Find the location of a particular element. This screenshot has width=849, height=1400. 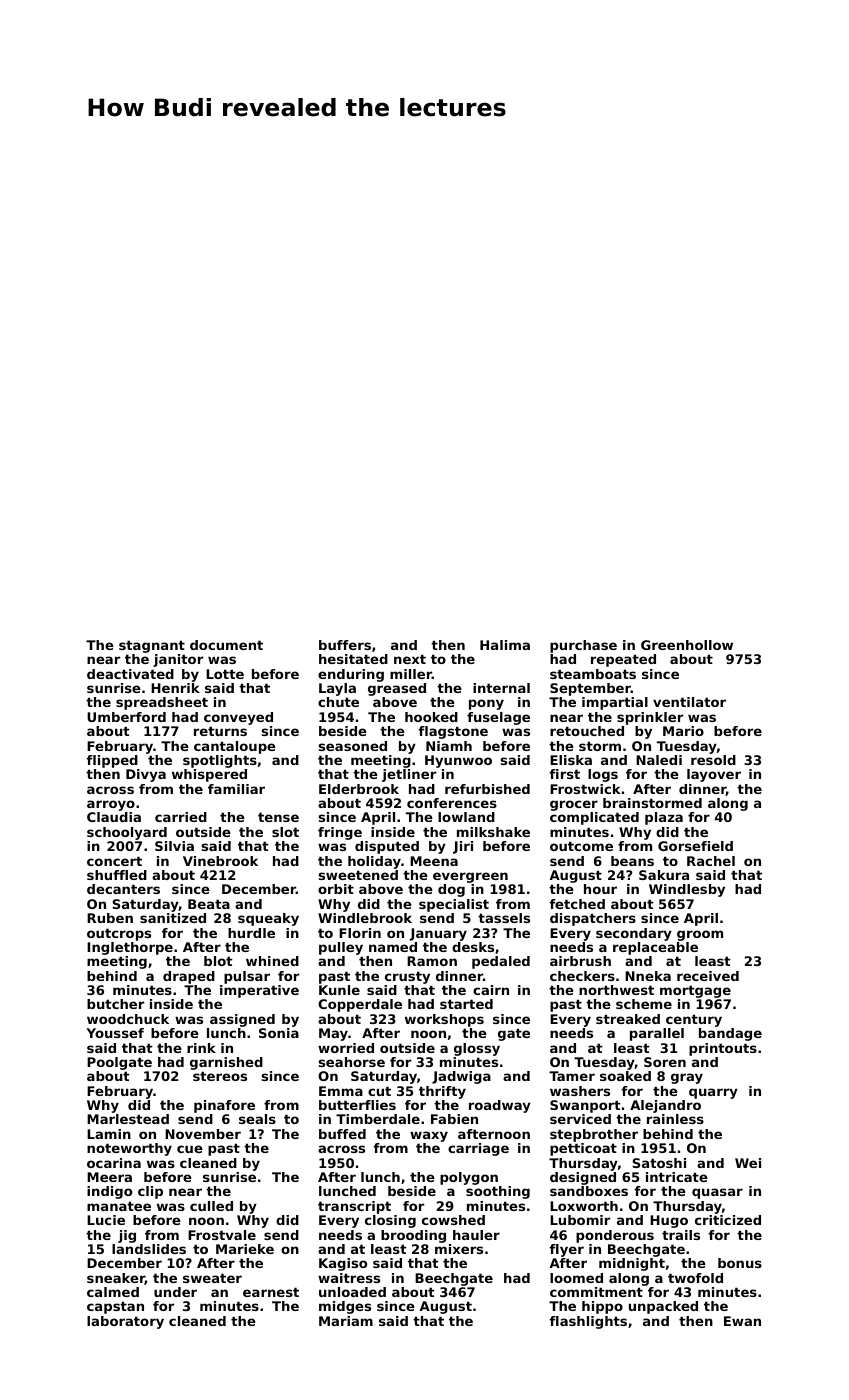

outcrops is located at coordinates (119, 934).
